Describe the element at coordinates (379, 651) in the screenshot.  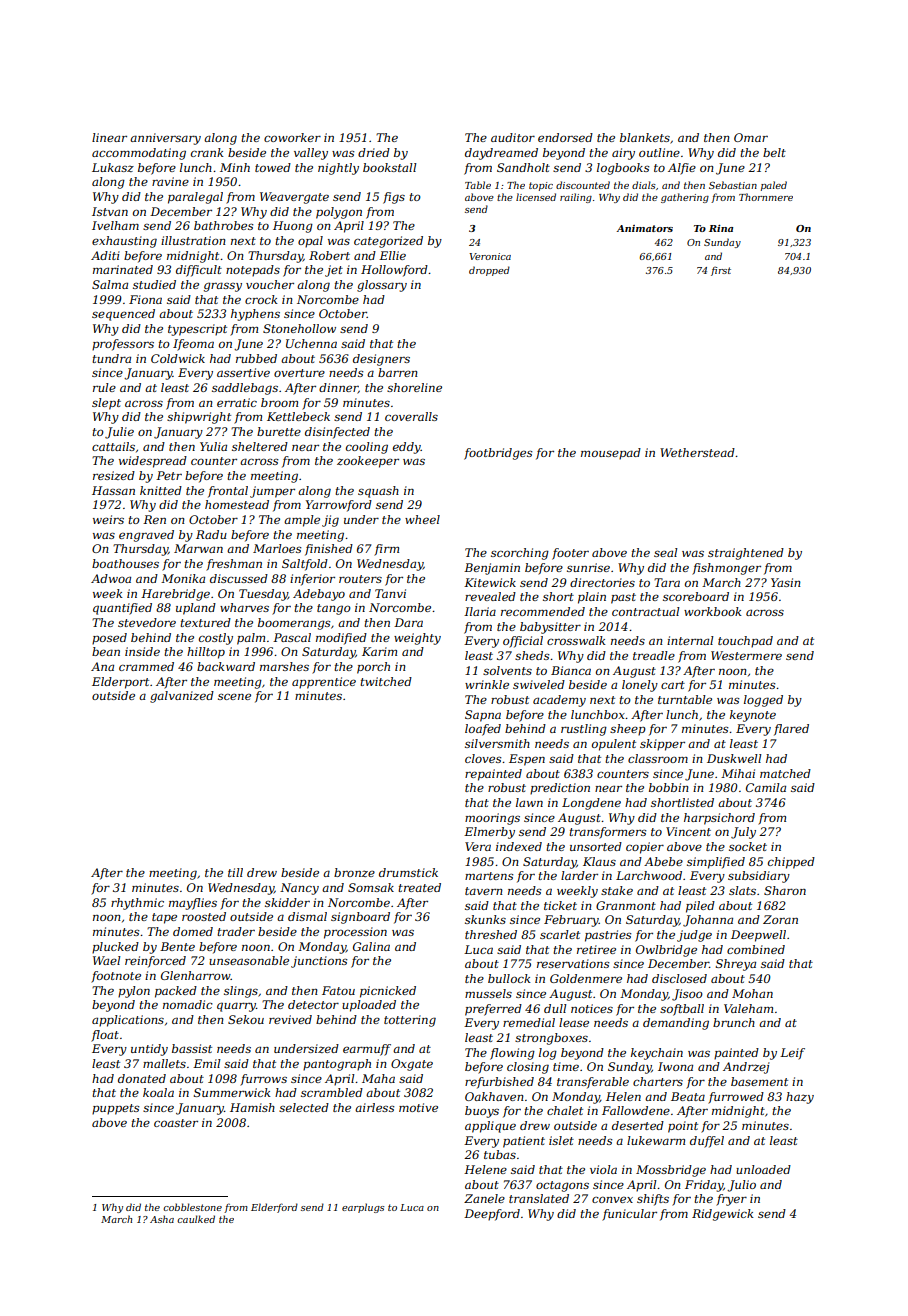
I see `Karim` at that location.
